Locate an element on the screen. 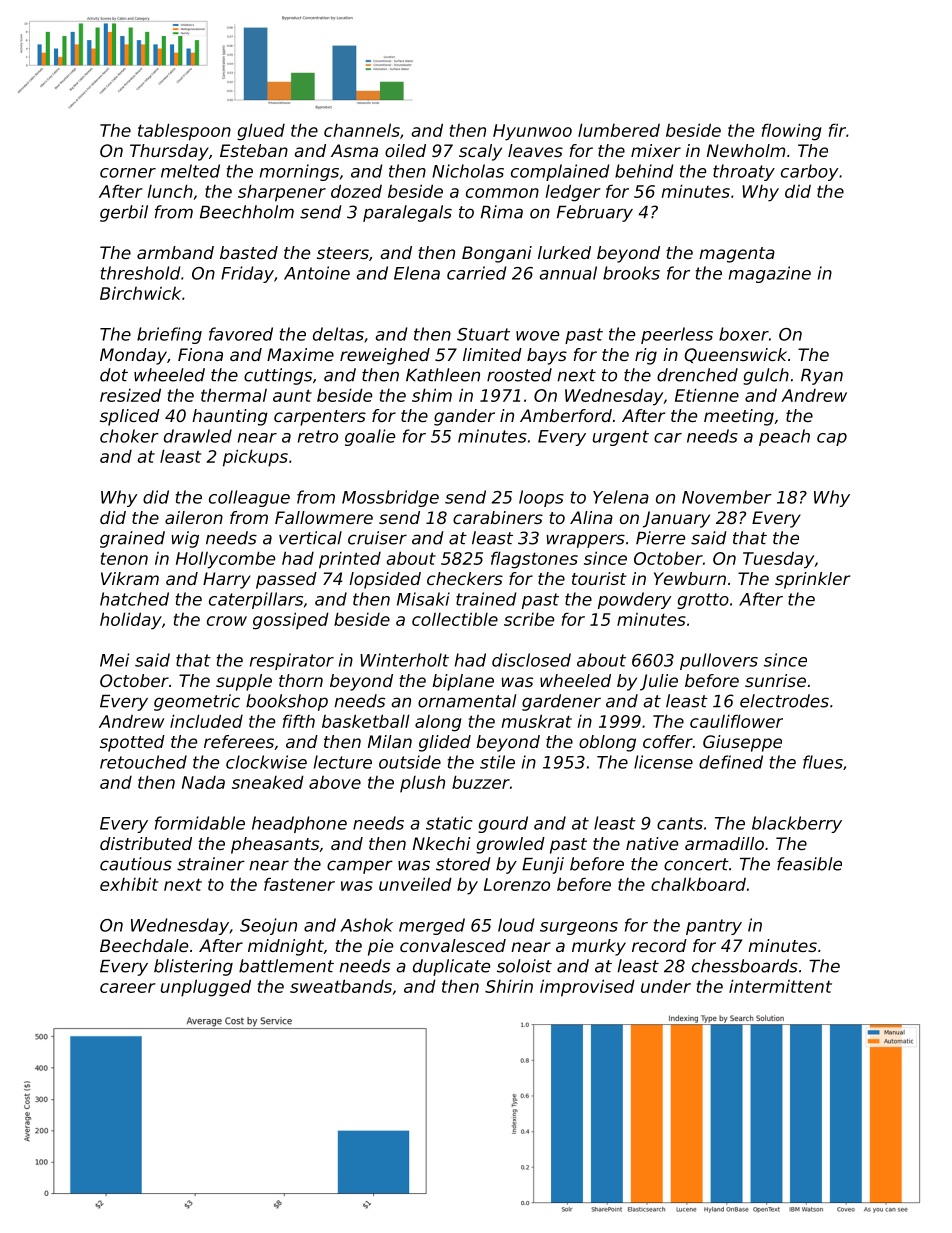 The width and height of the screenshot is (952, 1233). threshold is located at coordinates (140, 273).
